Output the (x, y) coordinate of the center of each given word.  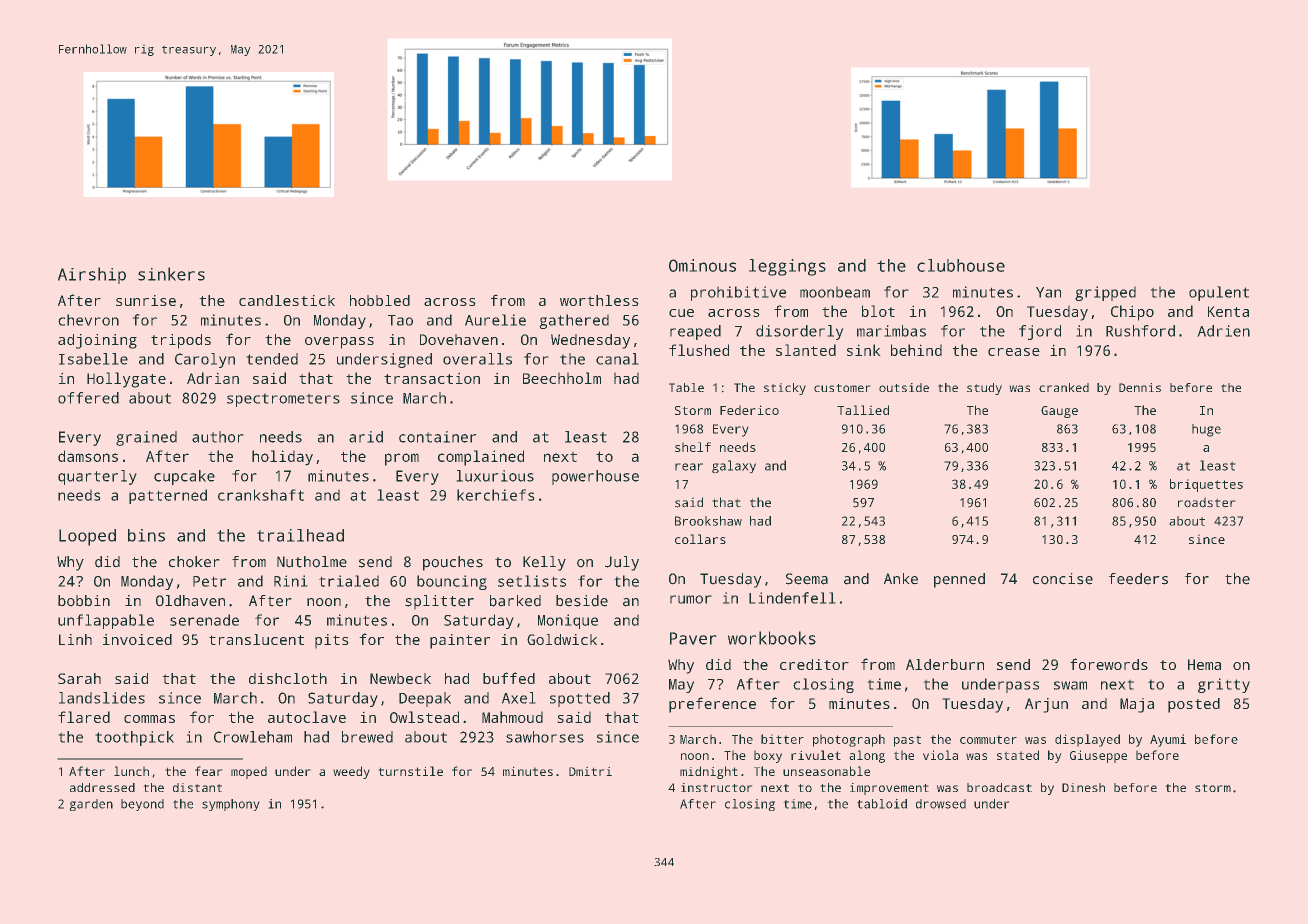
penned (959, 580)
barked (515, 601)
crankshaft (261, 495)
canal (617, 359)
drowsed (941, 804)
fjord (1040, 332)
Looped (87, 537)
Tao (400, 320)
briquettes (1206, 485)
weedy (351, 772)
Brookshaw (708, 521)
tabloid (882, 804)
